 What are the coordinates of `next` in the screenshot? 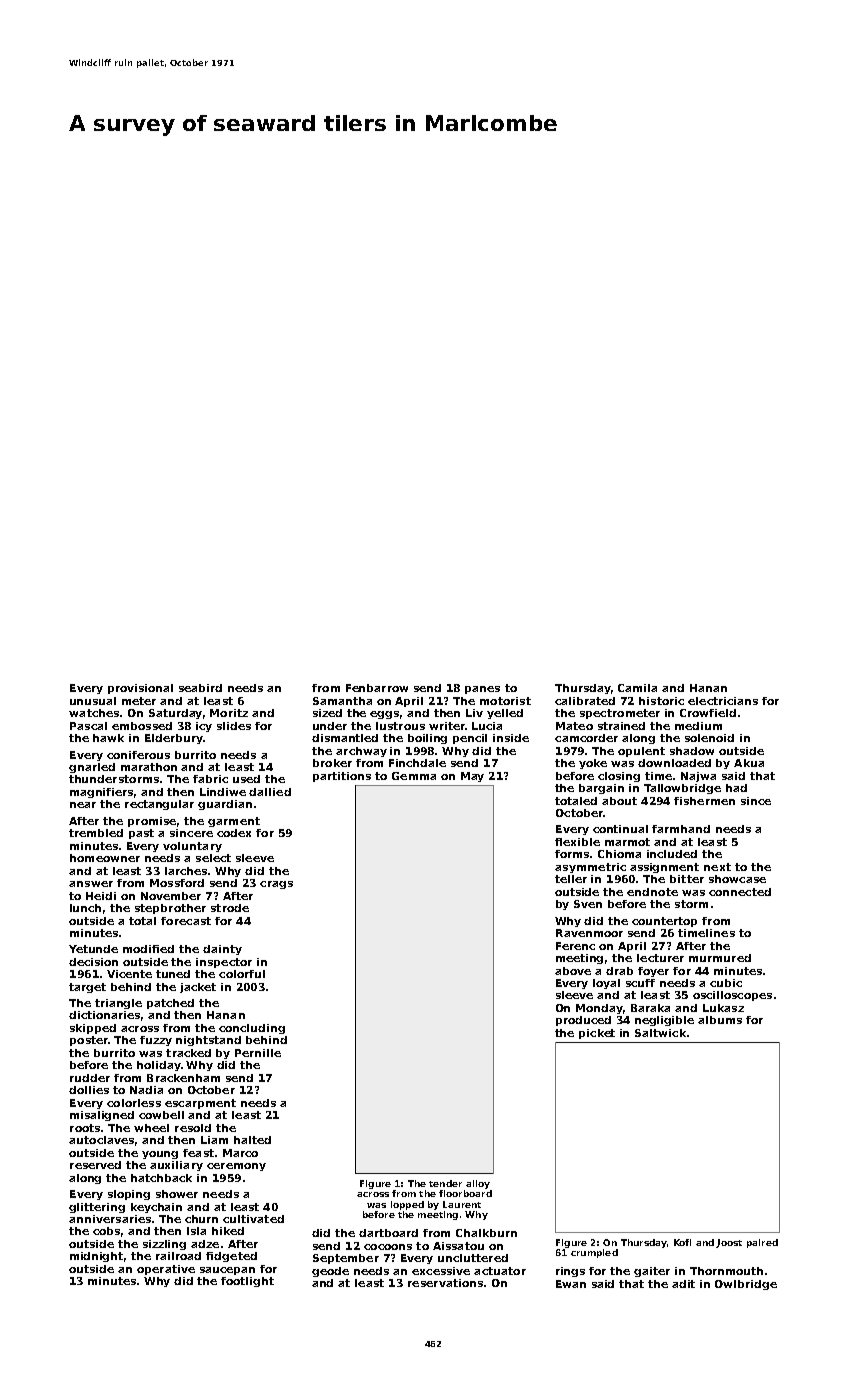 It's located at (717, 867).
